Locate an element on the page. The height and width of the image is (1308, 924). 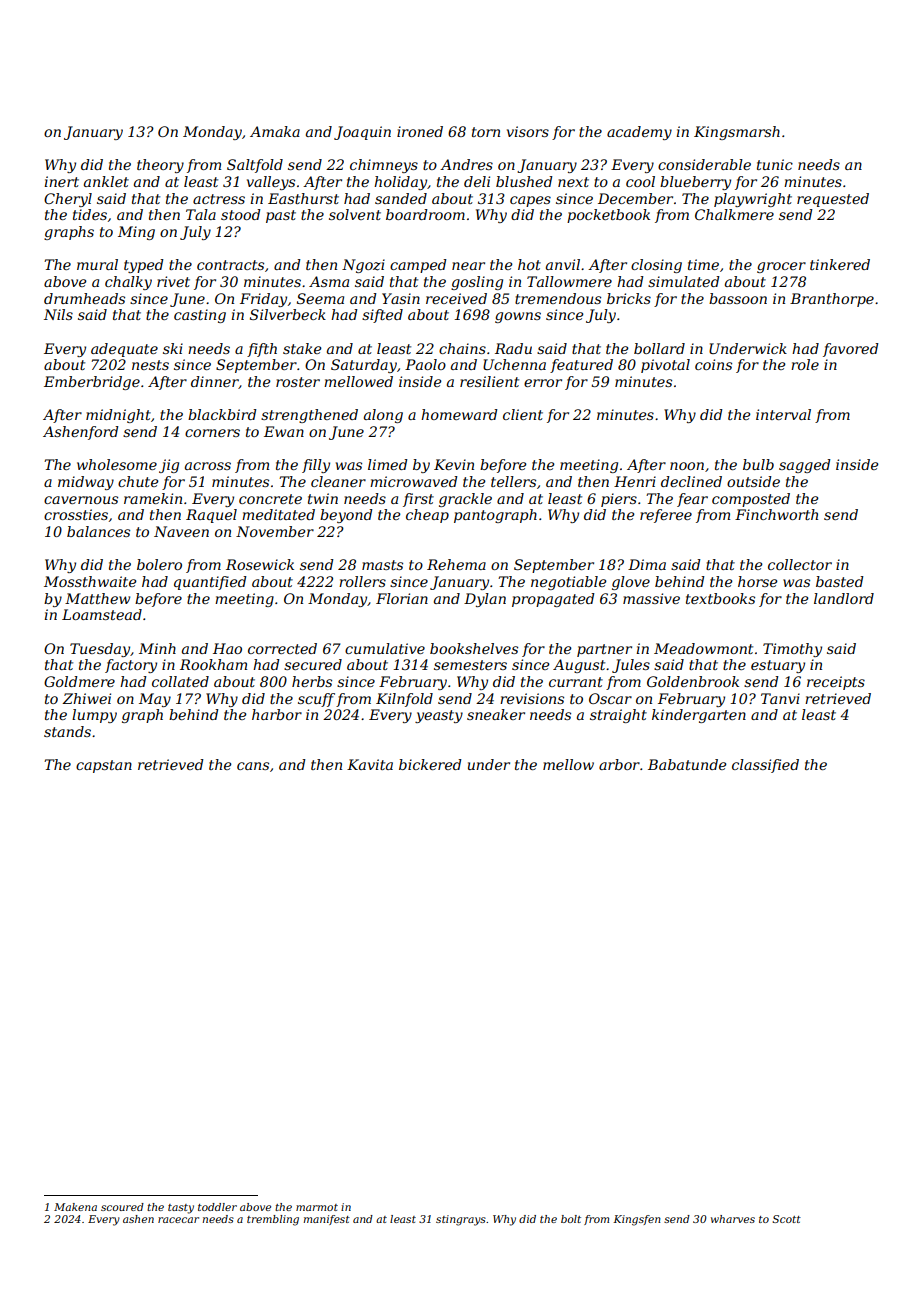
Kingsmarsh is located at coordinates (737, 133).
